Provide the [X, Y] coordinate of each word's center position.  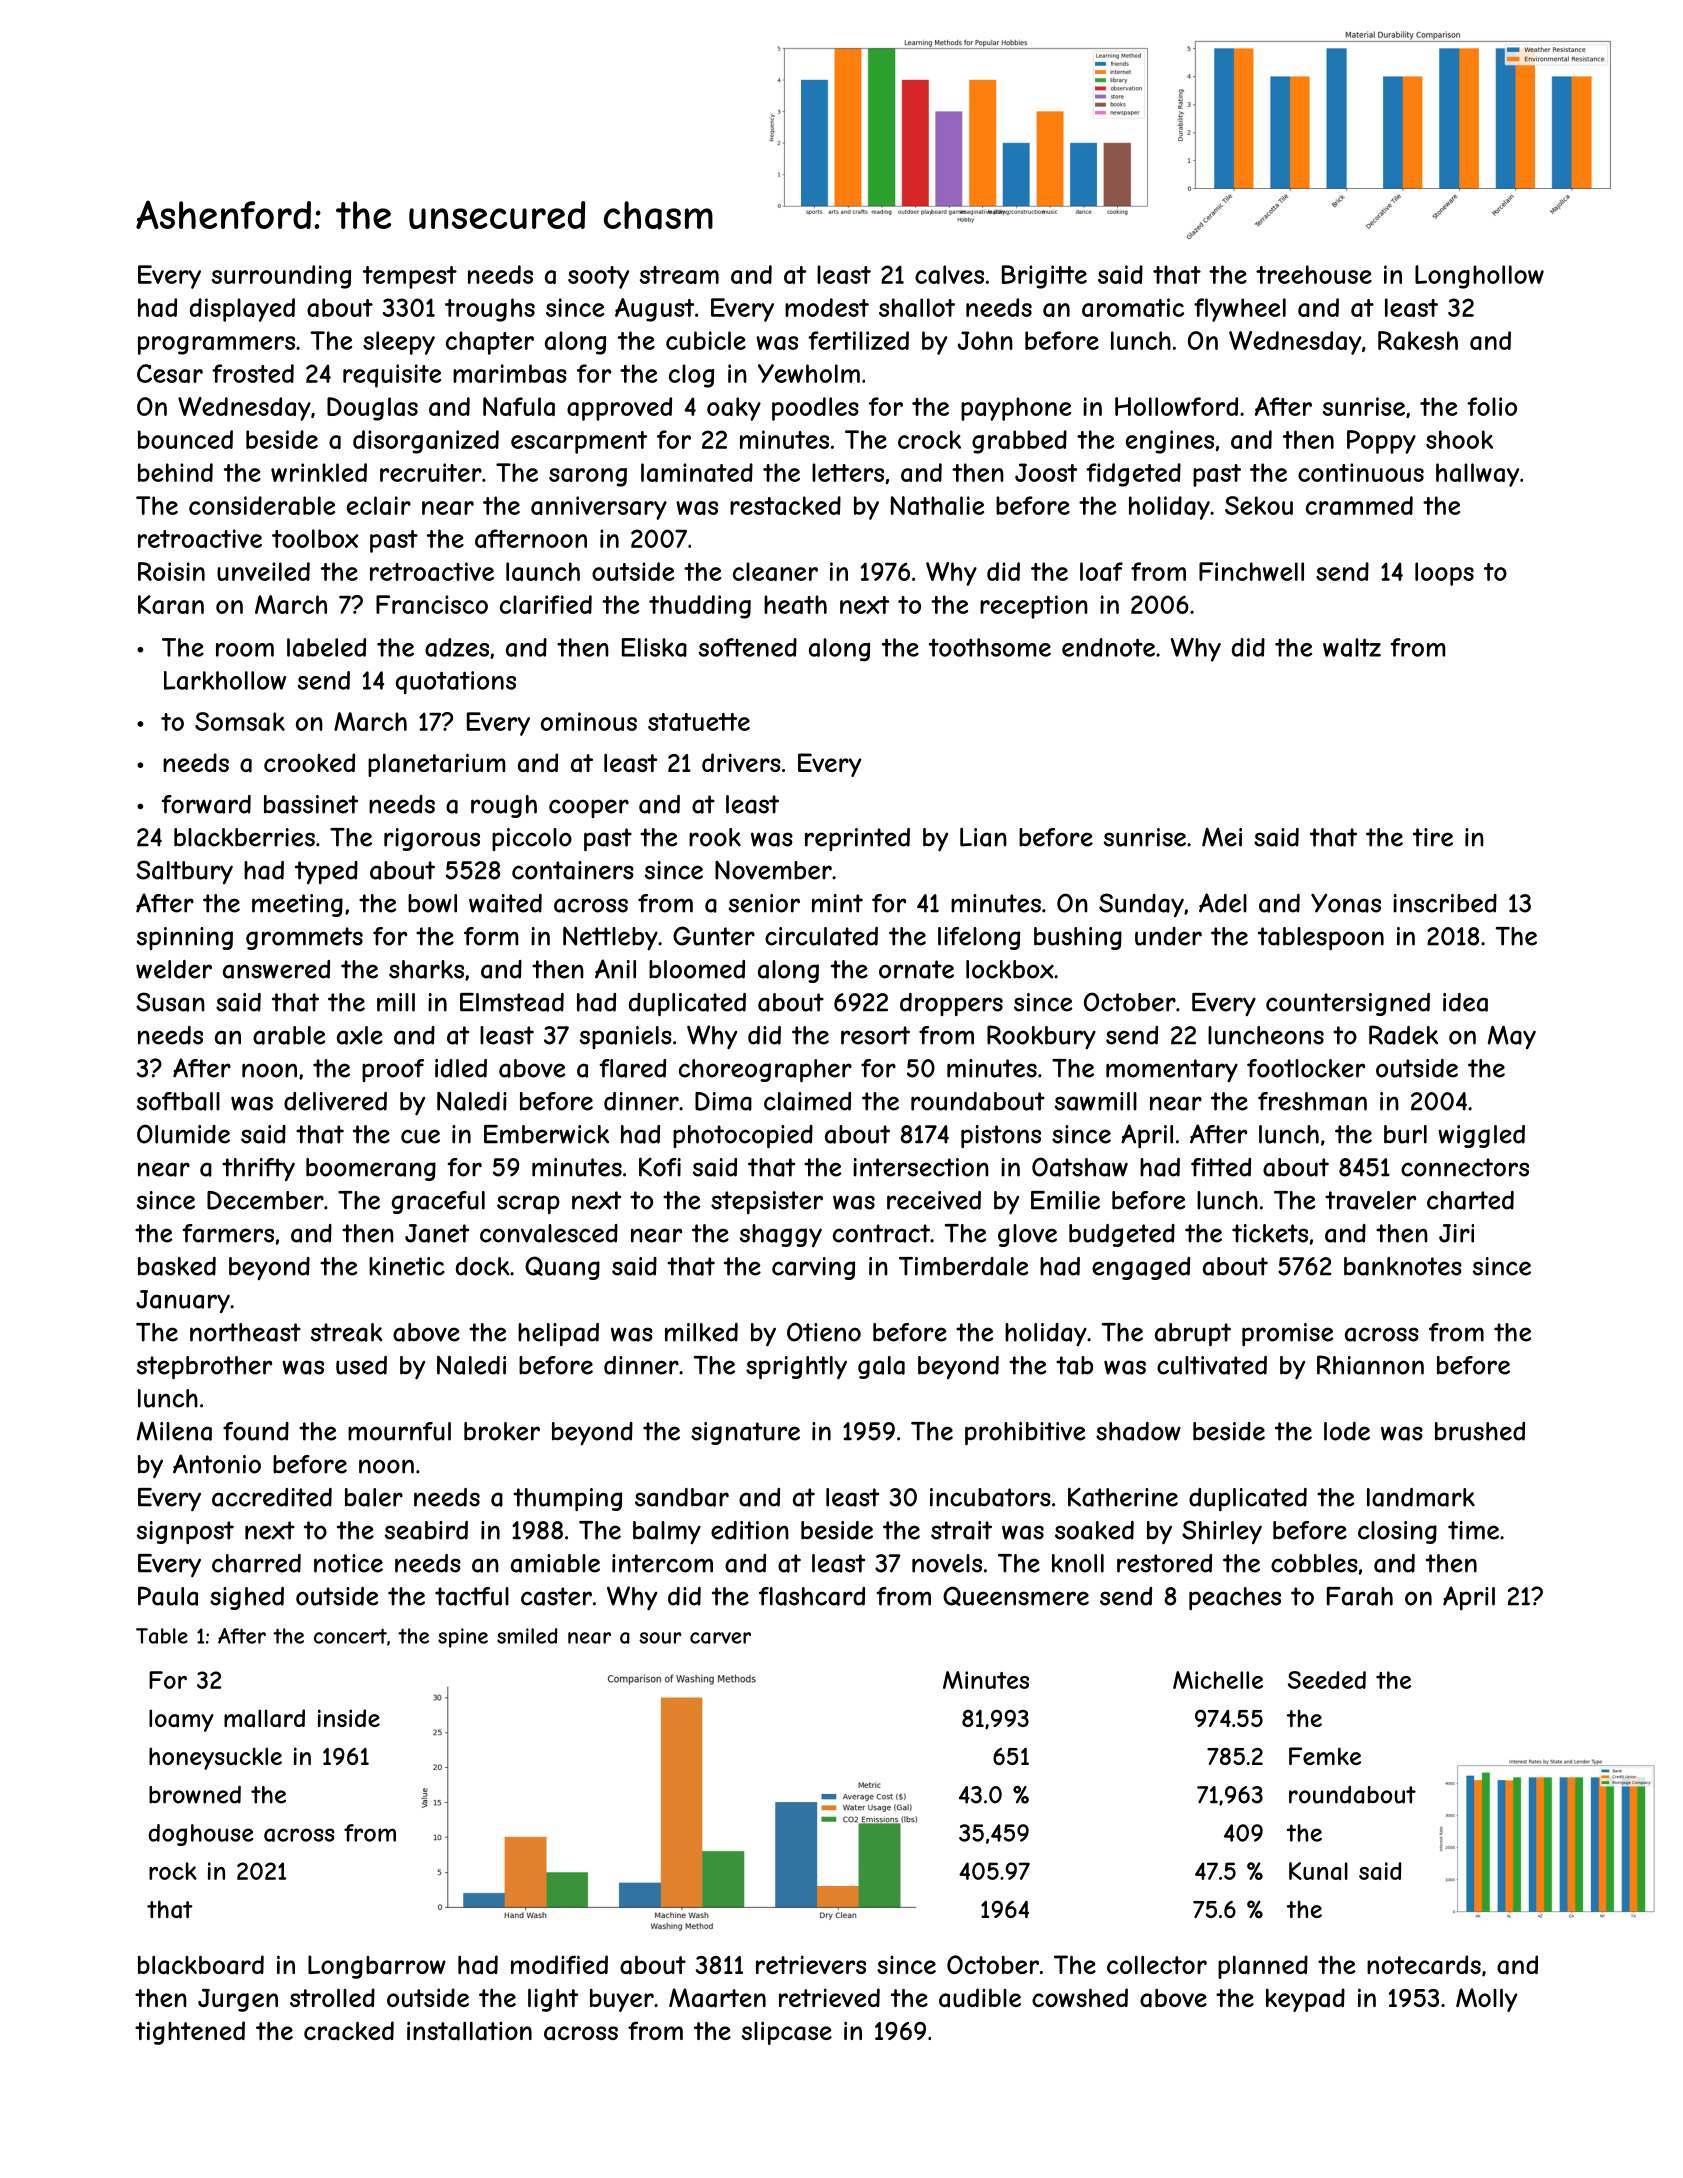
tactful [472, 1596]
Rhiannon [1370, 1365]
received [934, 1200]
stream [679, 275]
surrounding [281, 277]
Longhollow [1479, 277]
